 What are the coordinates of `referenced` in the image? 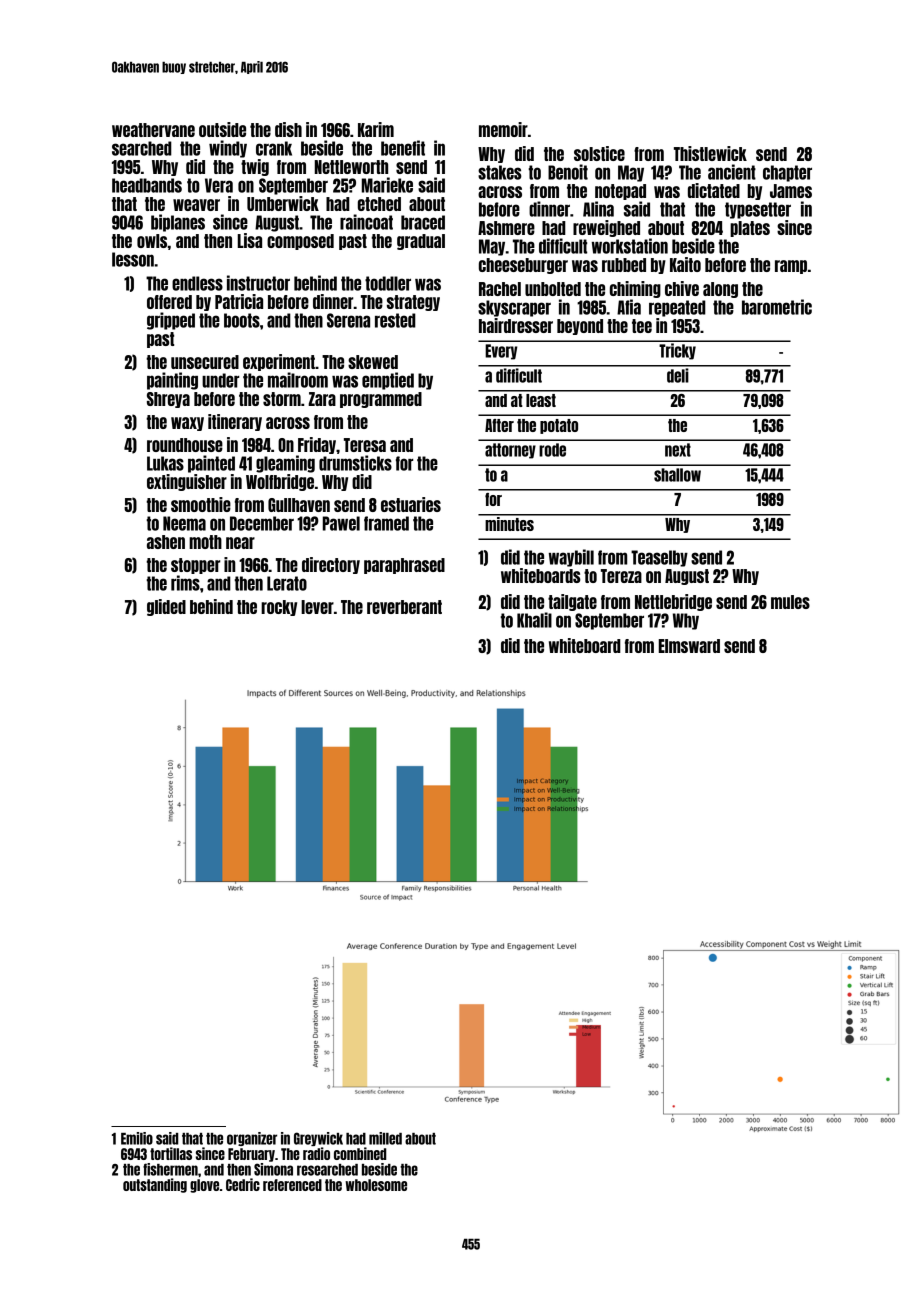 It's located at (292, 1185).
